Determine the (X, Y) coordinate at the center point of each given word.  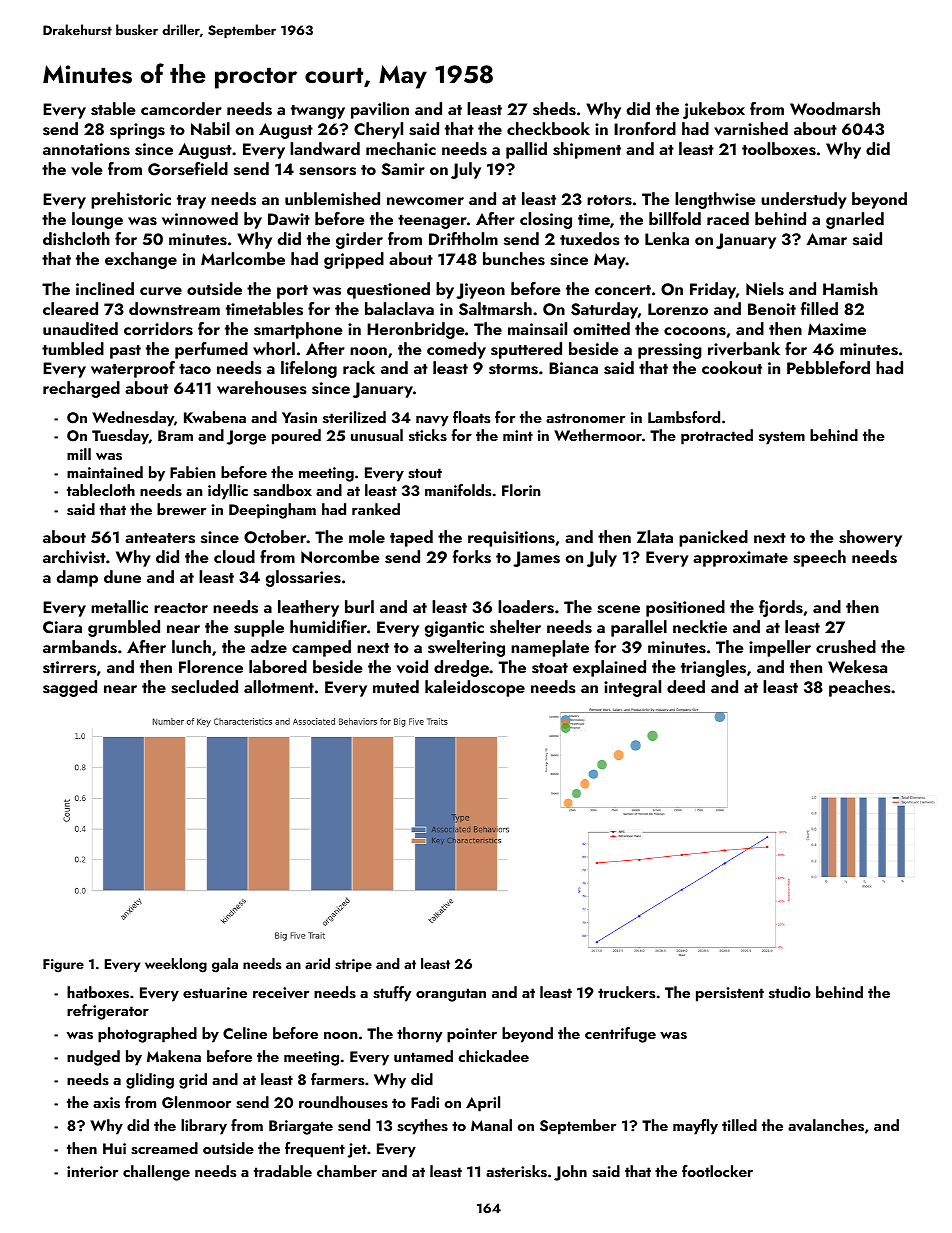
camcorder (181, 108)
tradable (283, 1171)
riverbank (744, 349)
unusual (377, 435)
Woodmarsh (835, 109)
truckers (626, 992)
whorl (274, 348)
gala (225, 965)
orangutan (451, 995)
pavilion (380, 110)
